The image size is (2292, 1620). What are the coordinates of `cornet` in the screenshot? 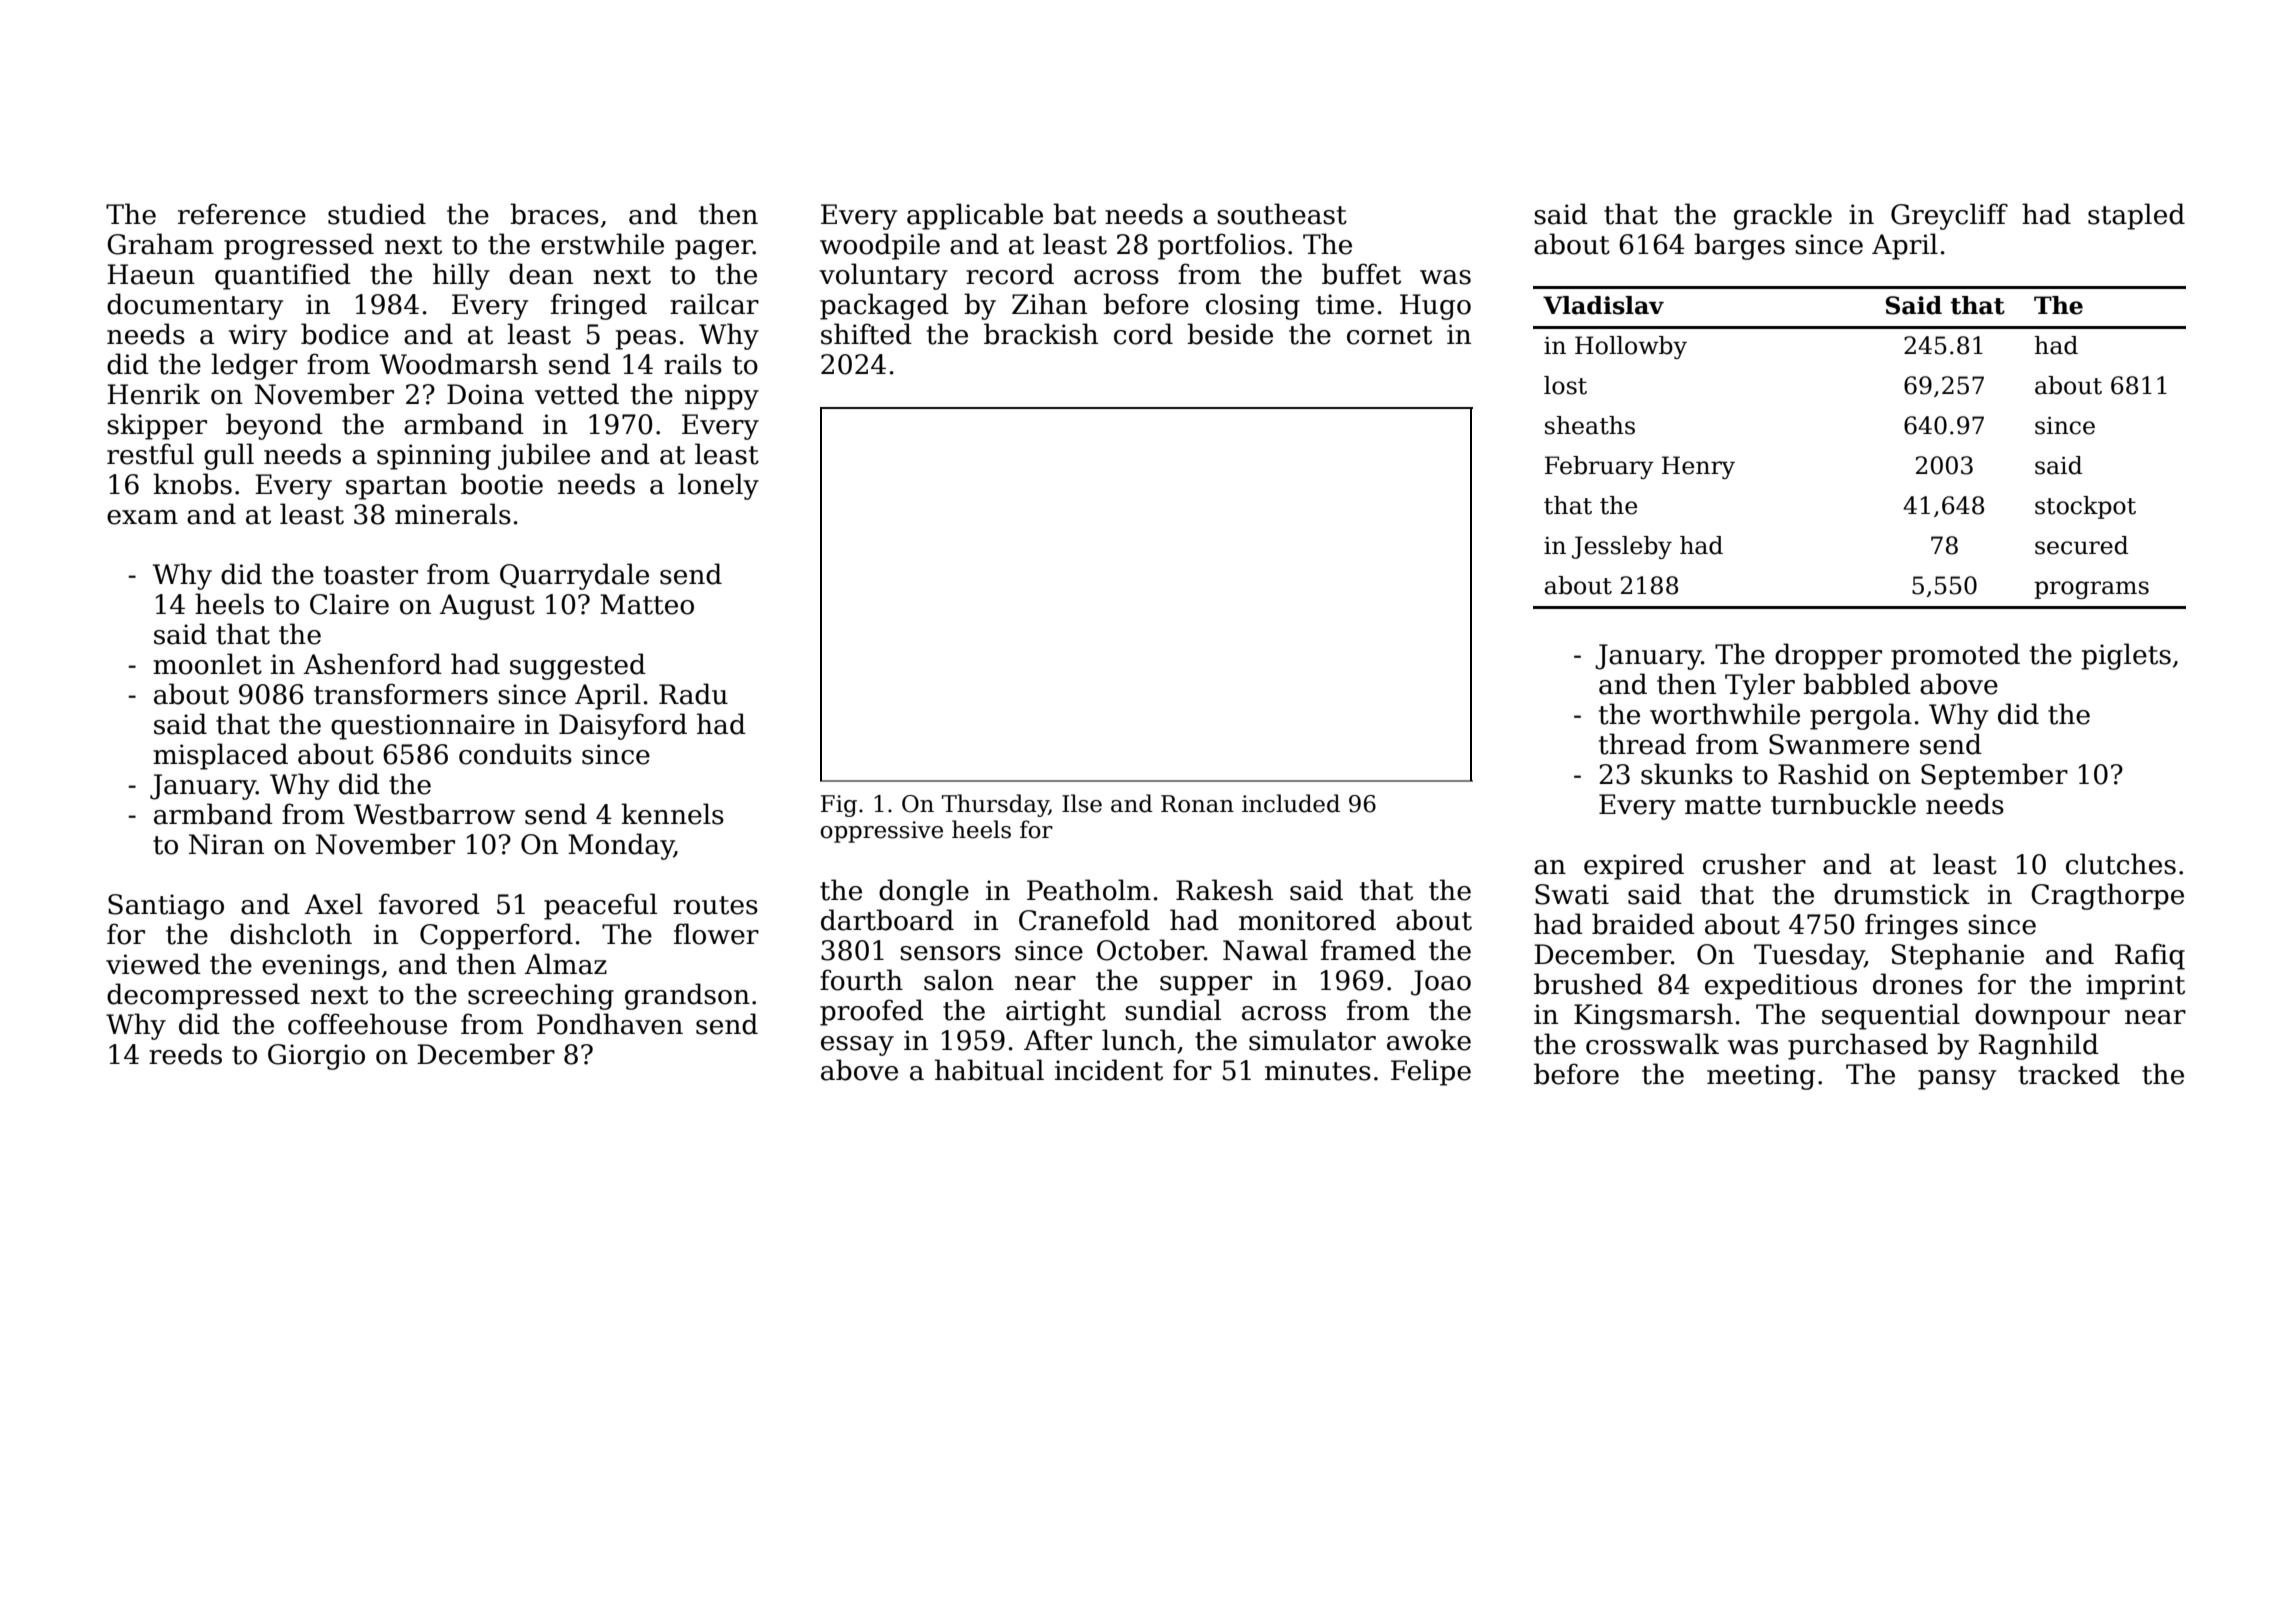 It's located at (1389, 335).
